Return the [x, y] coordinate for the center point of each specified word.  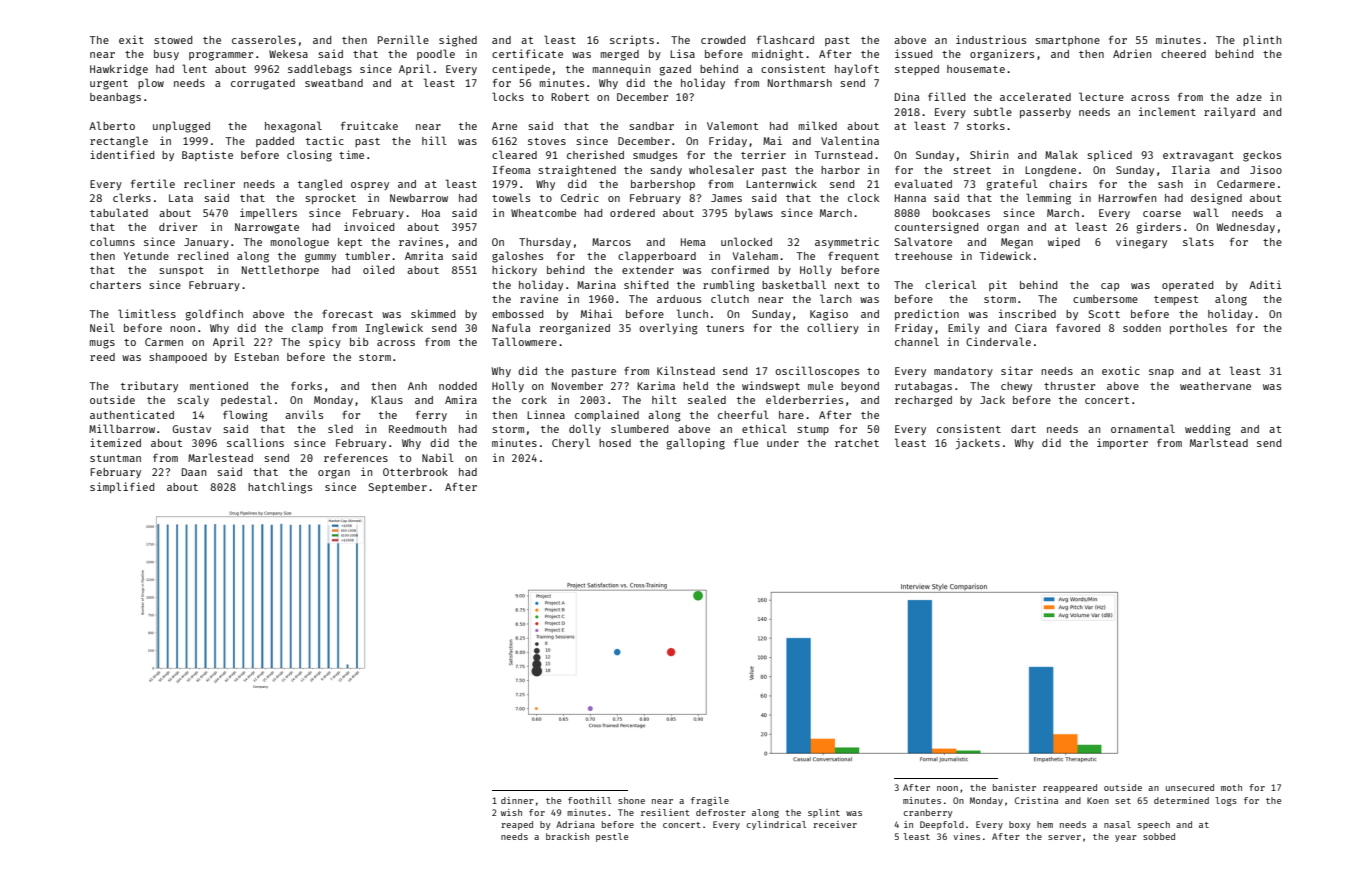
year [1126, 838]
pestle [612, 837]
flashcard [785, 39]
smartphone [1067, 41]
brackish [567, 836]
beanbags [115, 98]
